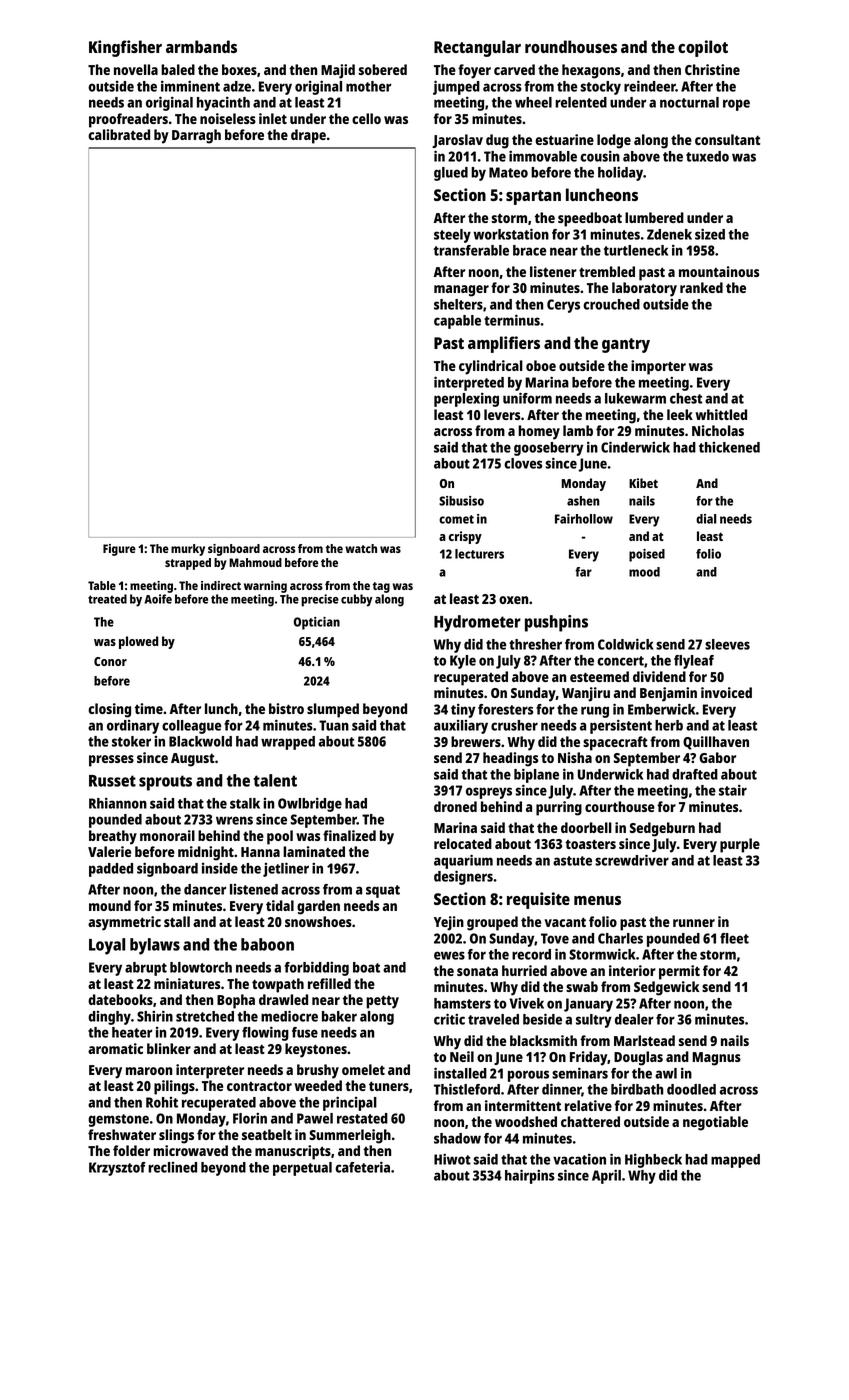 The height and width of the image is (1400, 849). I want to click on sobered, so click(382, 69).
